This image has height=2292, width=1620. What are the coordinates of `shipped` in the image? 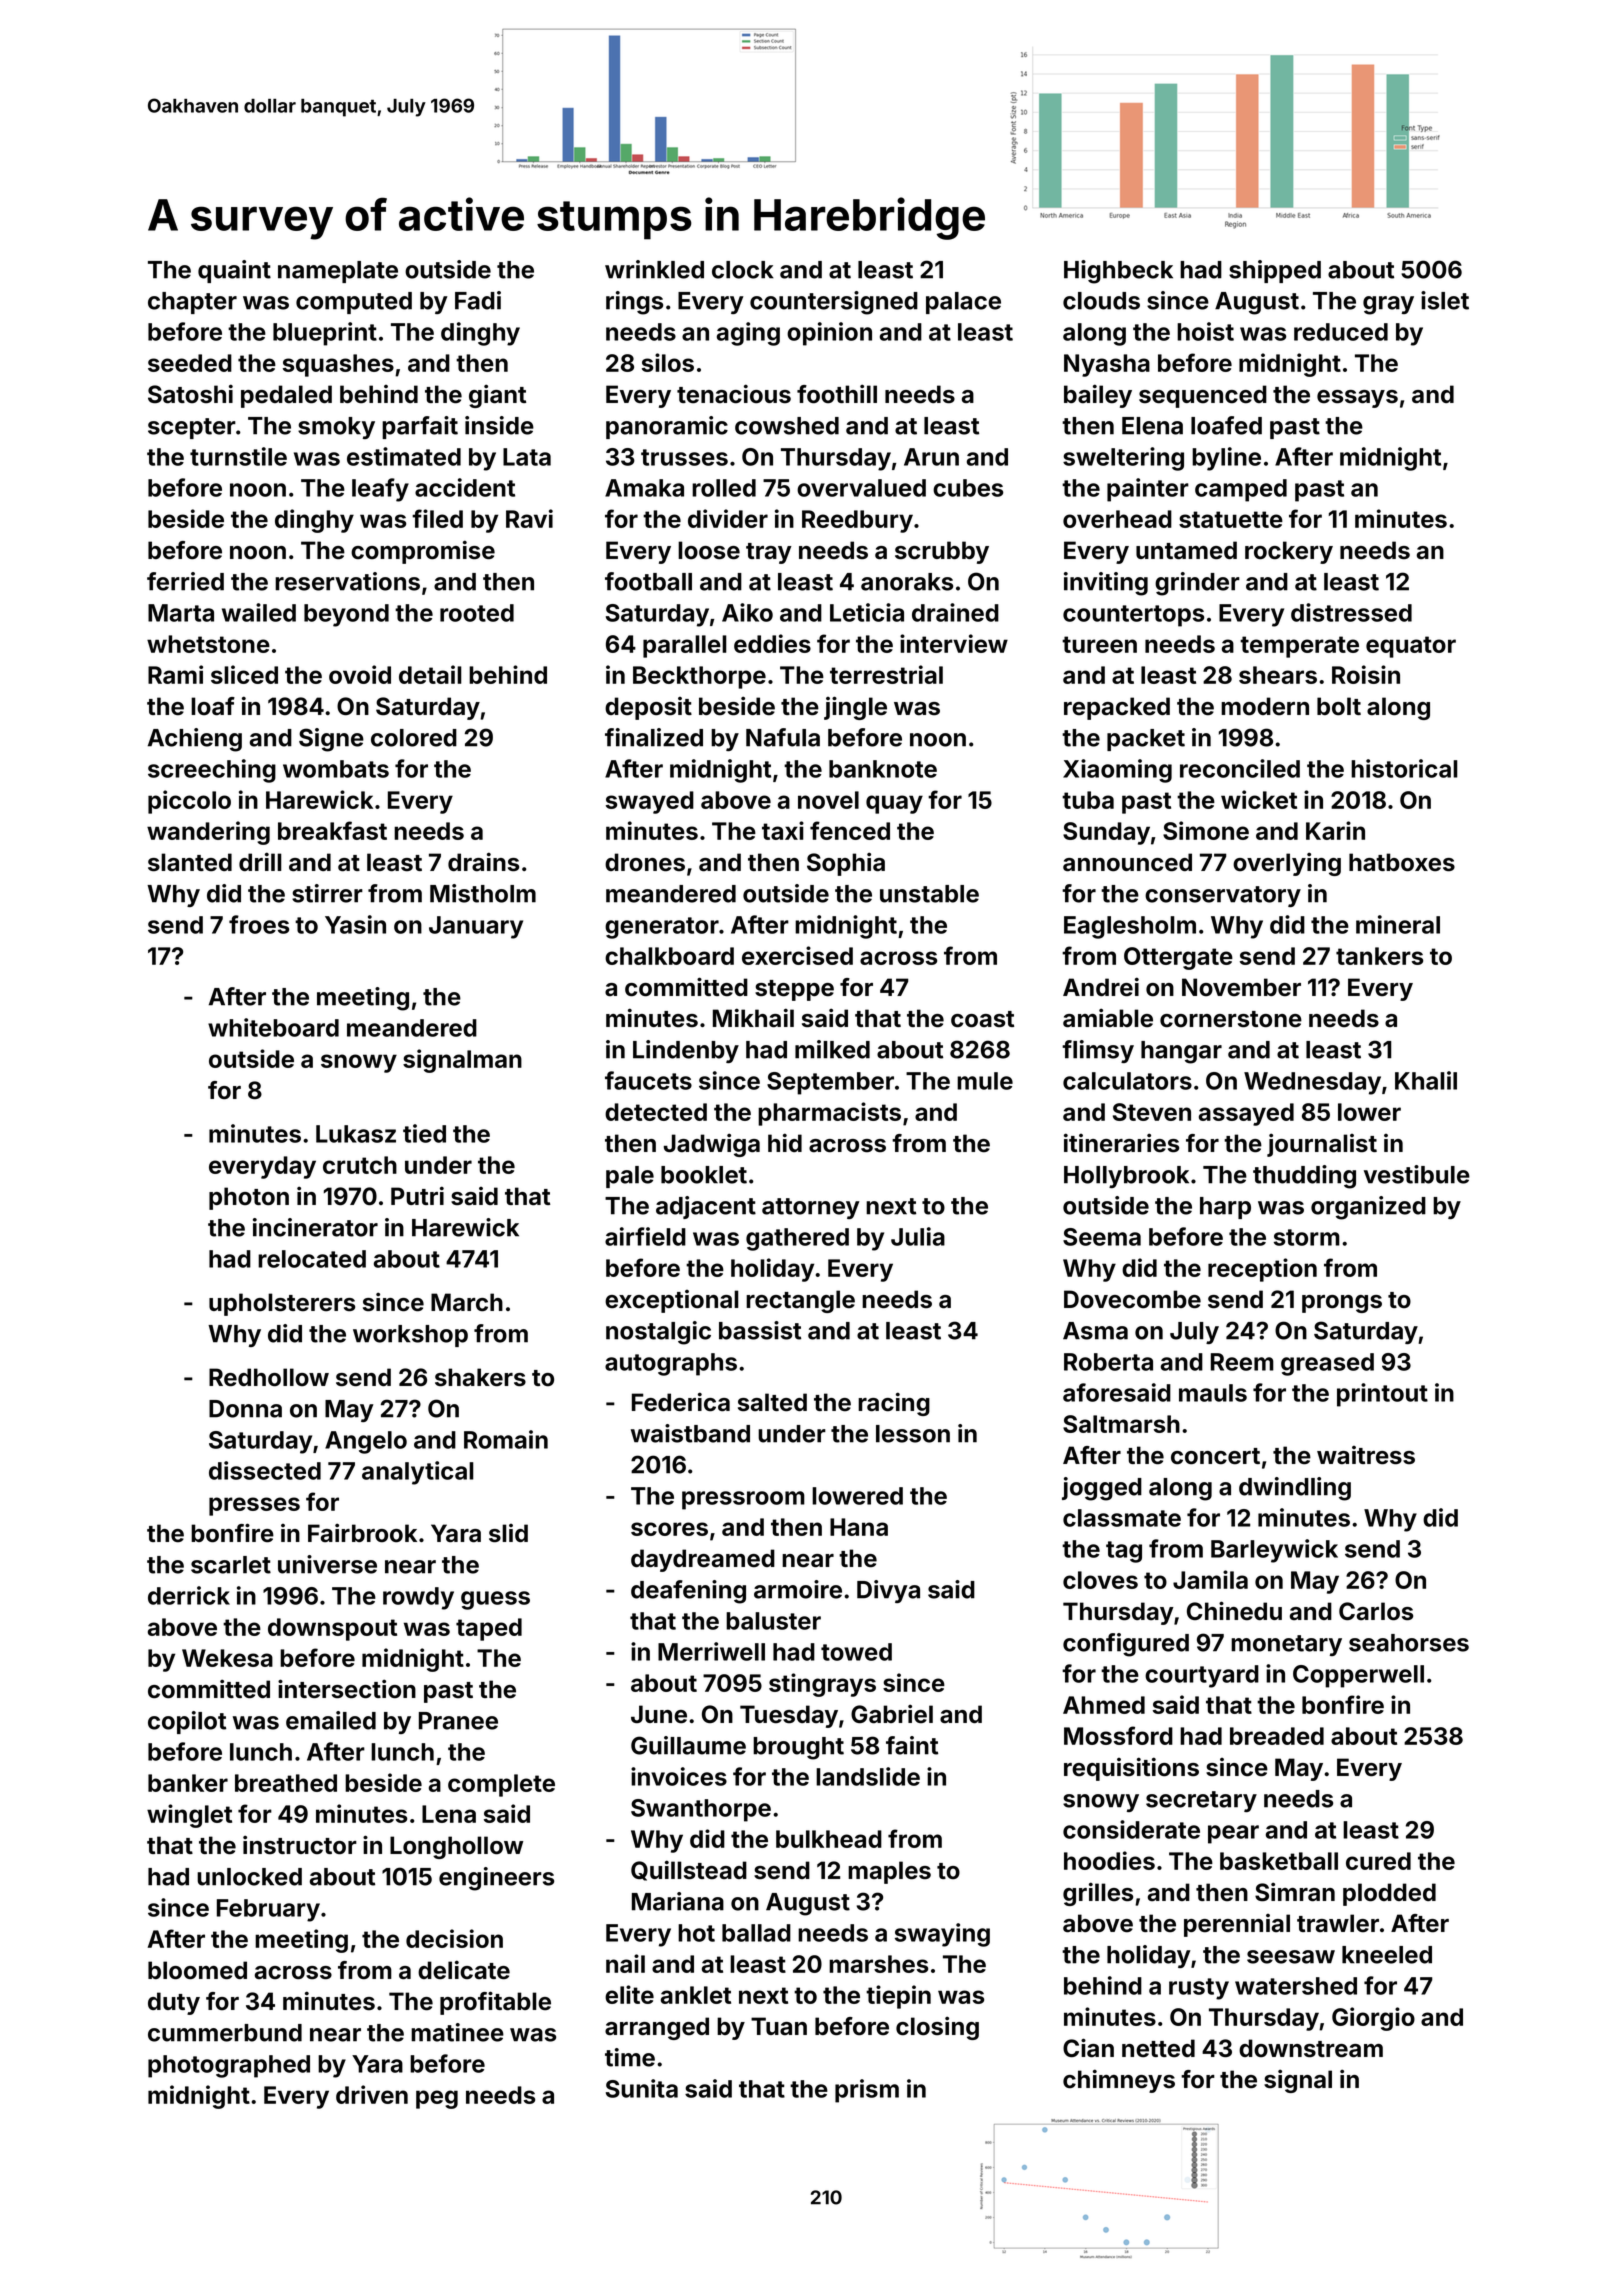 It's located at (1275, 271).
